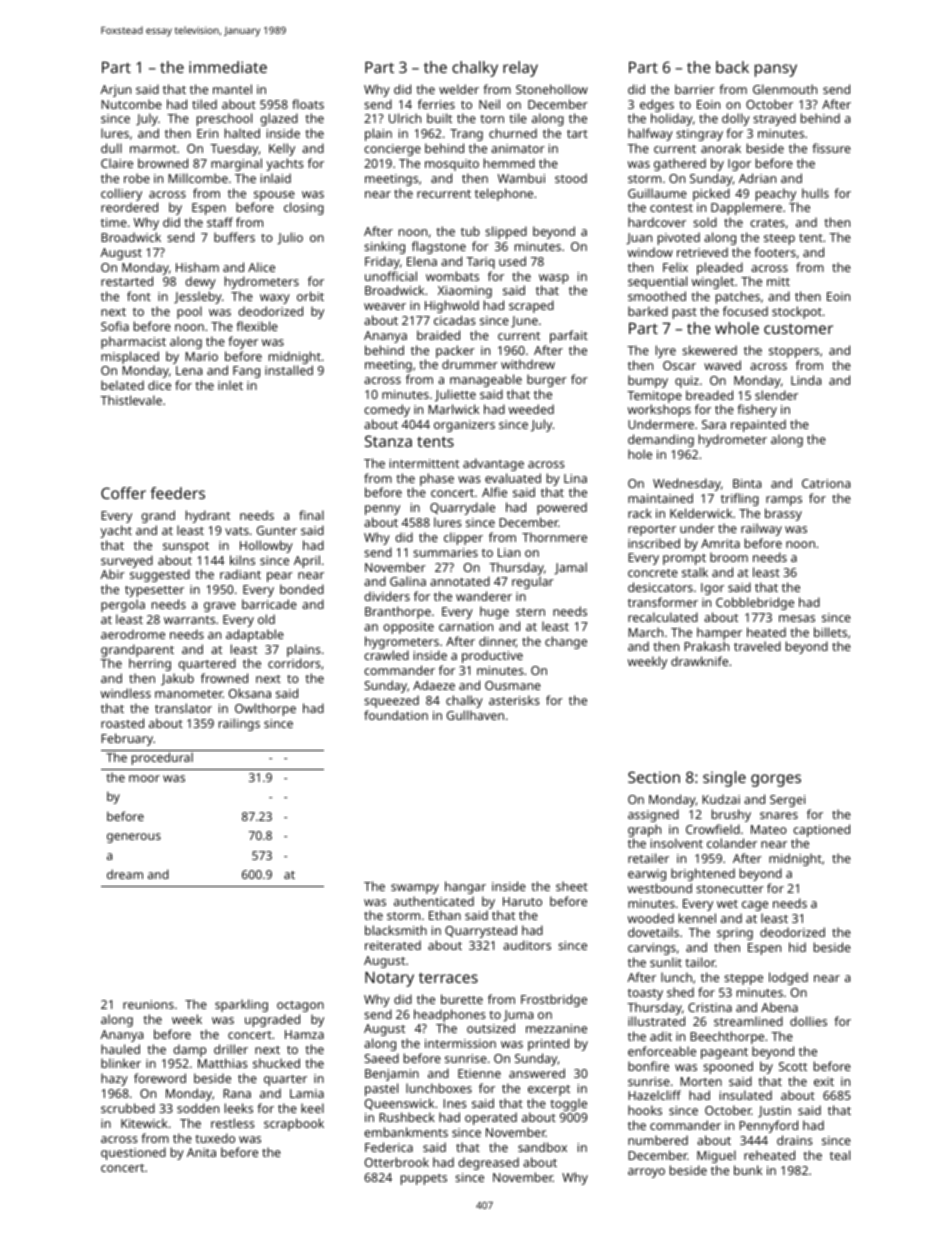  What do you see at coordinates (294, 1124) in the screenshot?
I see `scrapbook` at bounding box center [294, 1124].
